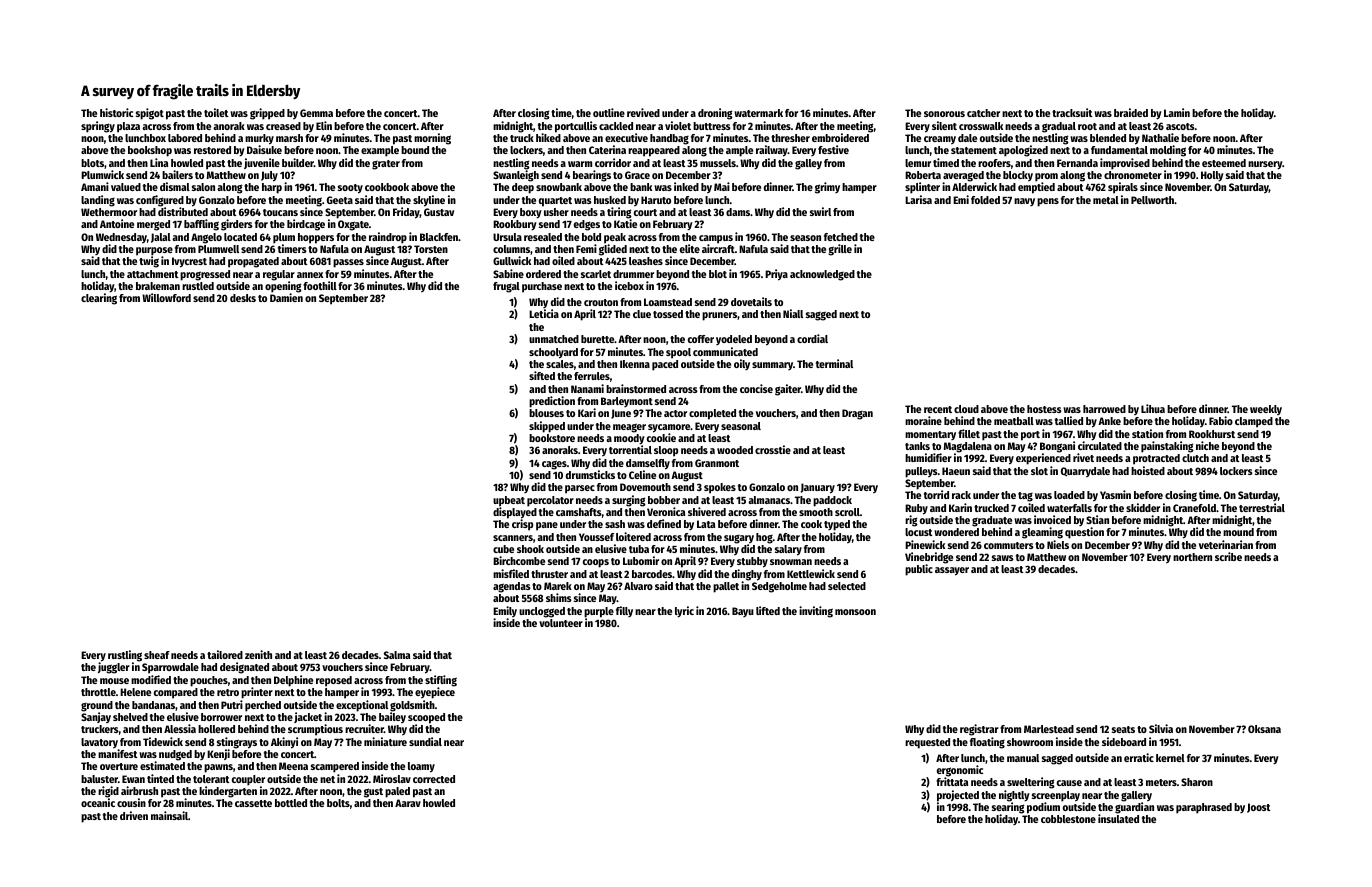 The height and width of the screenshot is (887, 1372). Describe the element at coordinates (157, 655) in the screenshot. I see `sheaf` at that location.
